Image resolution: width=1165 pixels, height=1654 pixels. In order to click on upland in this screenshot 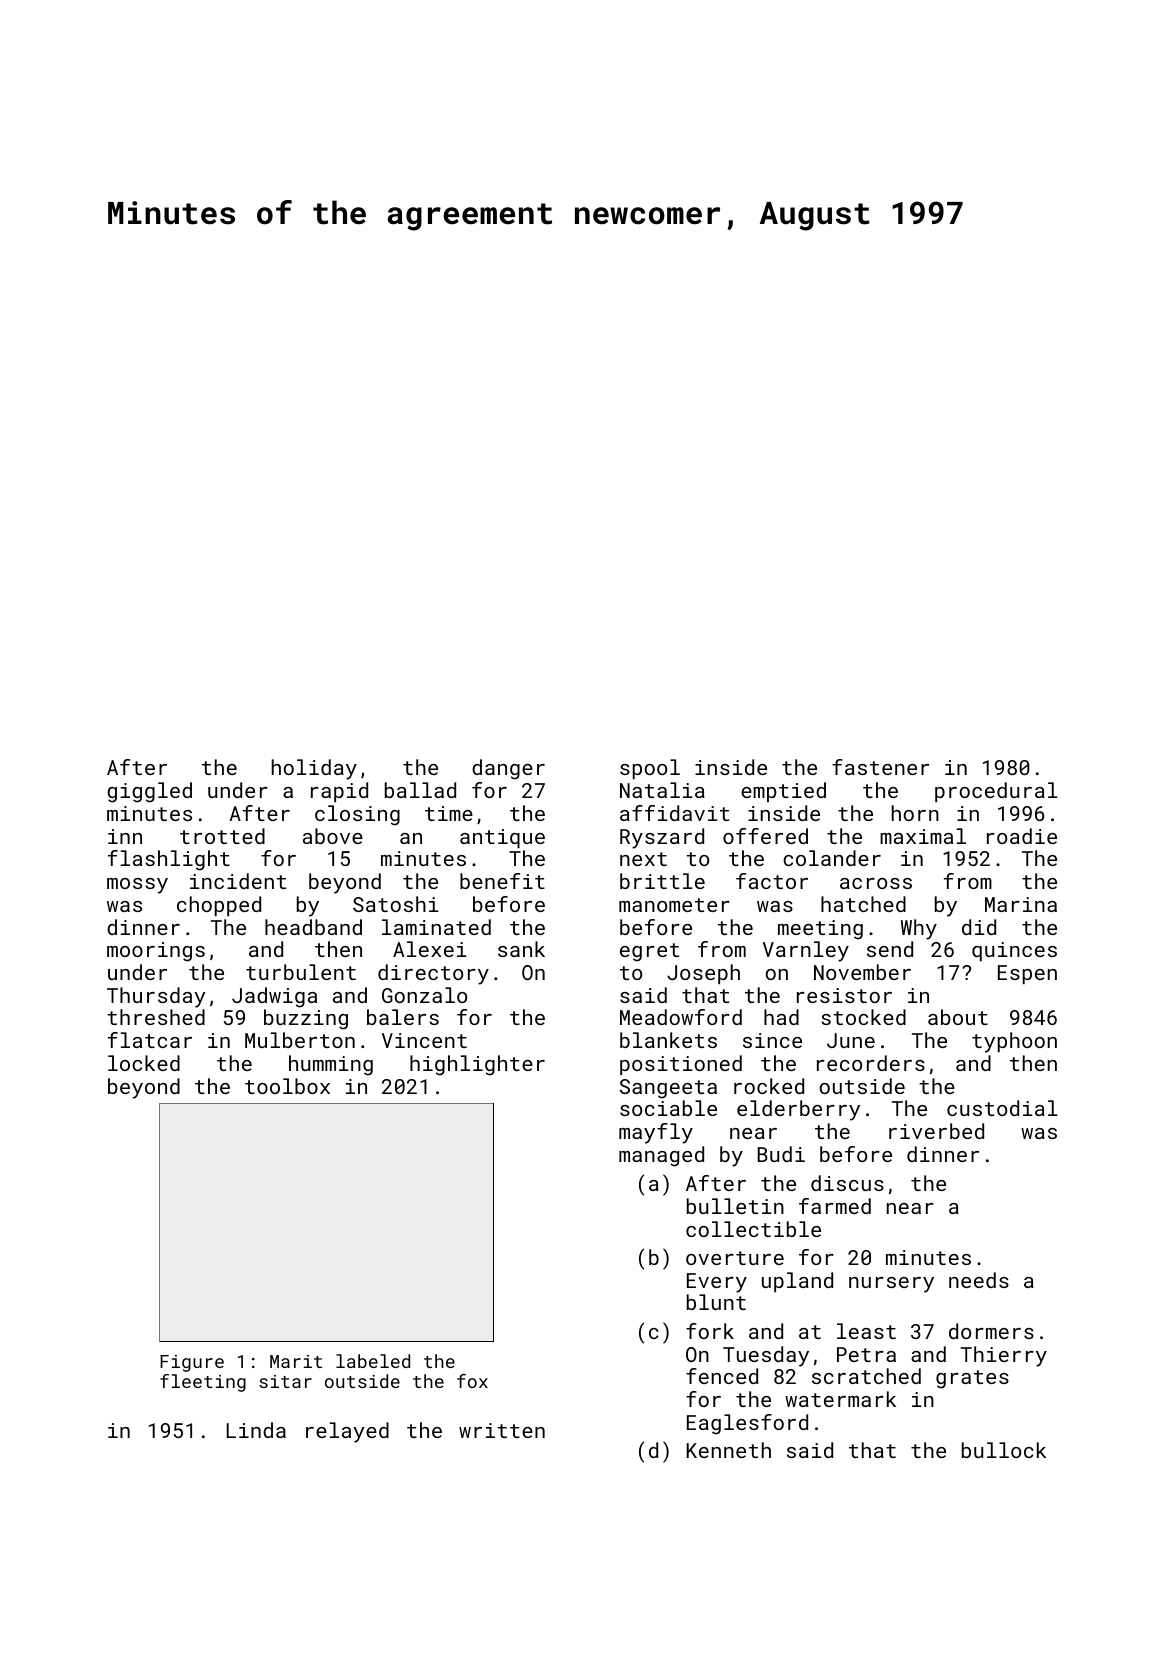, I will do `click(797, 1282)`.
